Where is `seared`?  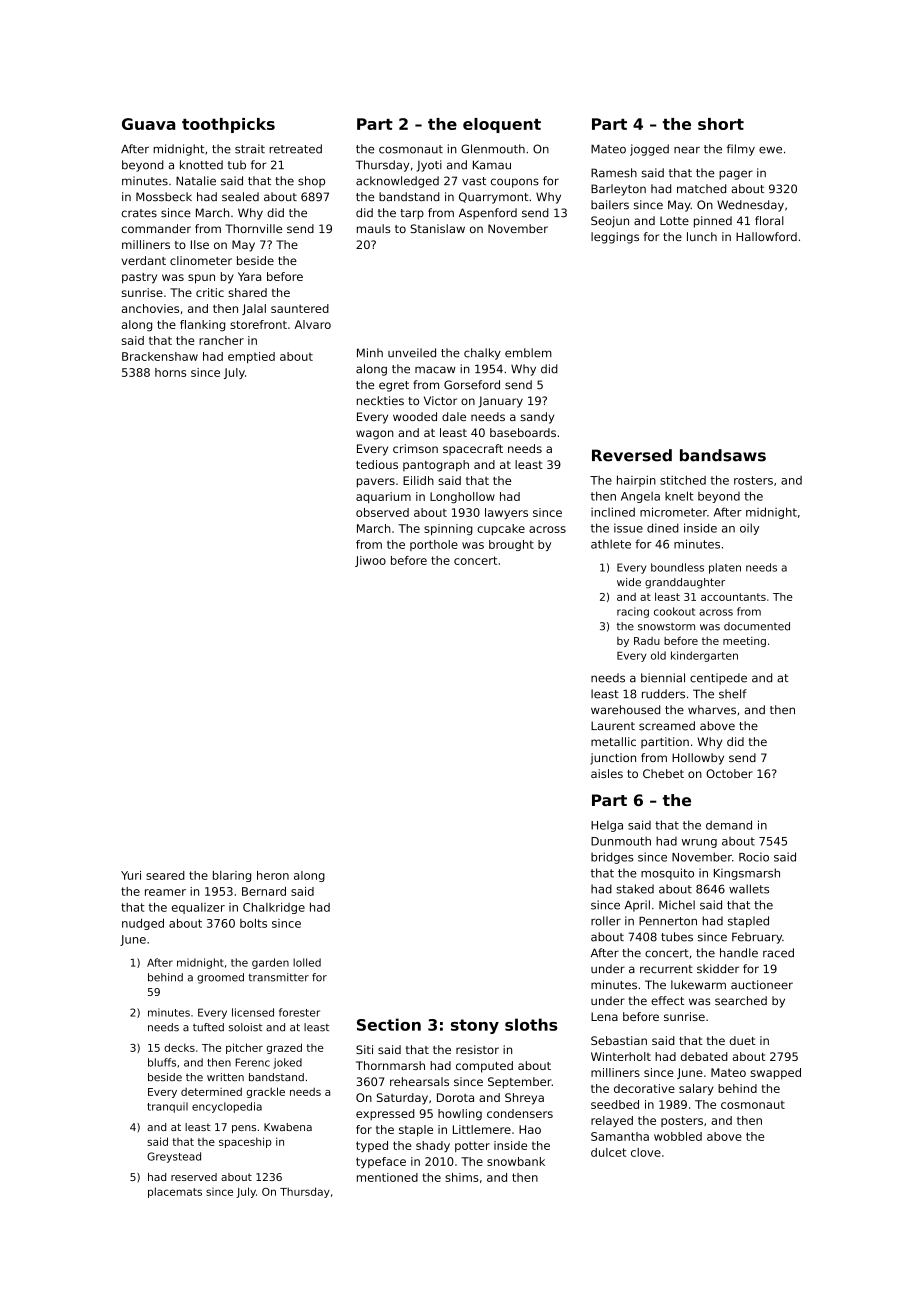 seared is located at coordinates (165, 875).
